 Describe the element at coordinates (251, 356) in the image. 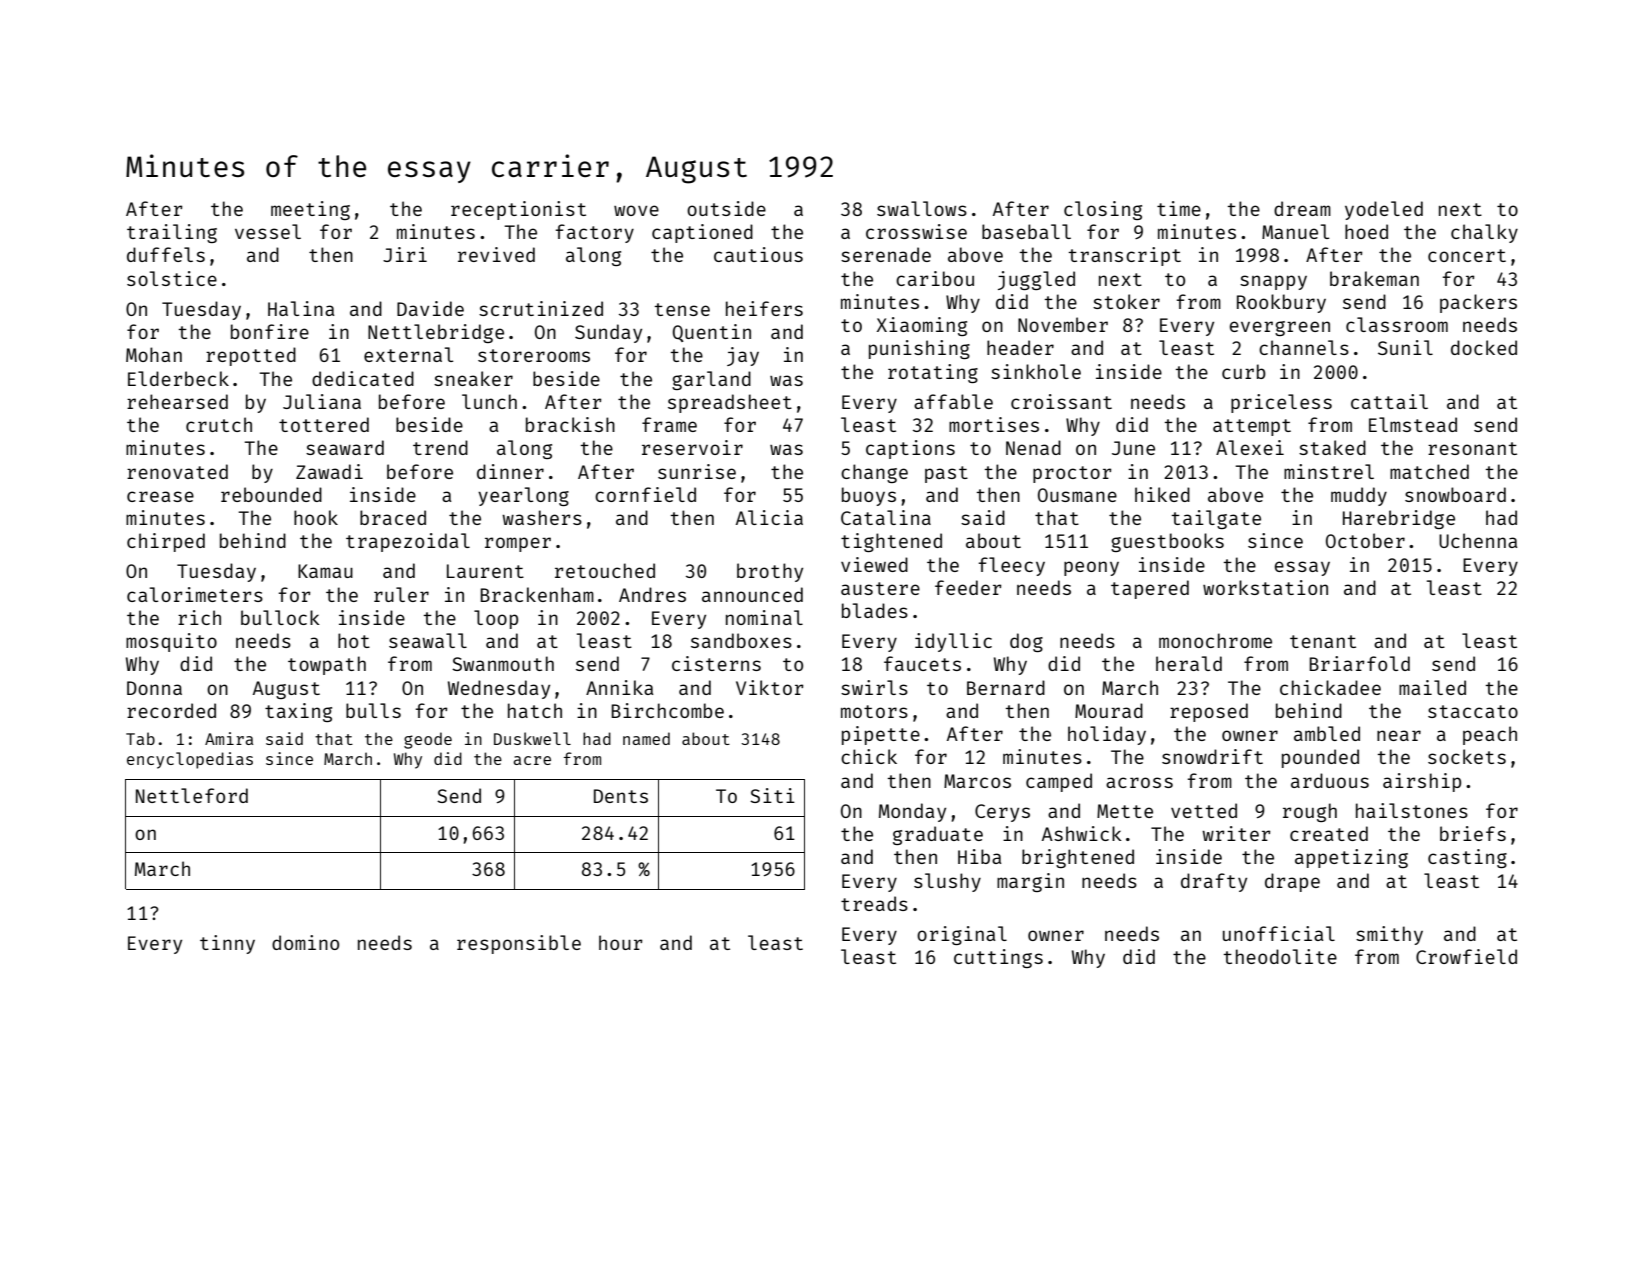

I see `repotted` at that location.
